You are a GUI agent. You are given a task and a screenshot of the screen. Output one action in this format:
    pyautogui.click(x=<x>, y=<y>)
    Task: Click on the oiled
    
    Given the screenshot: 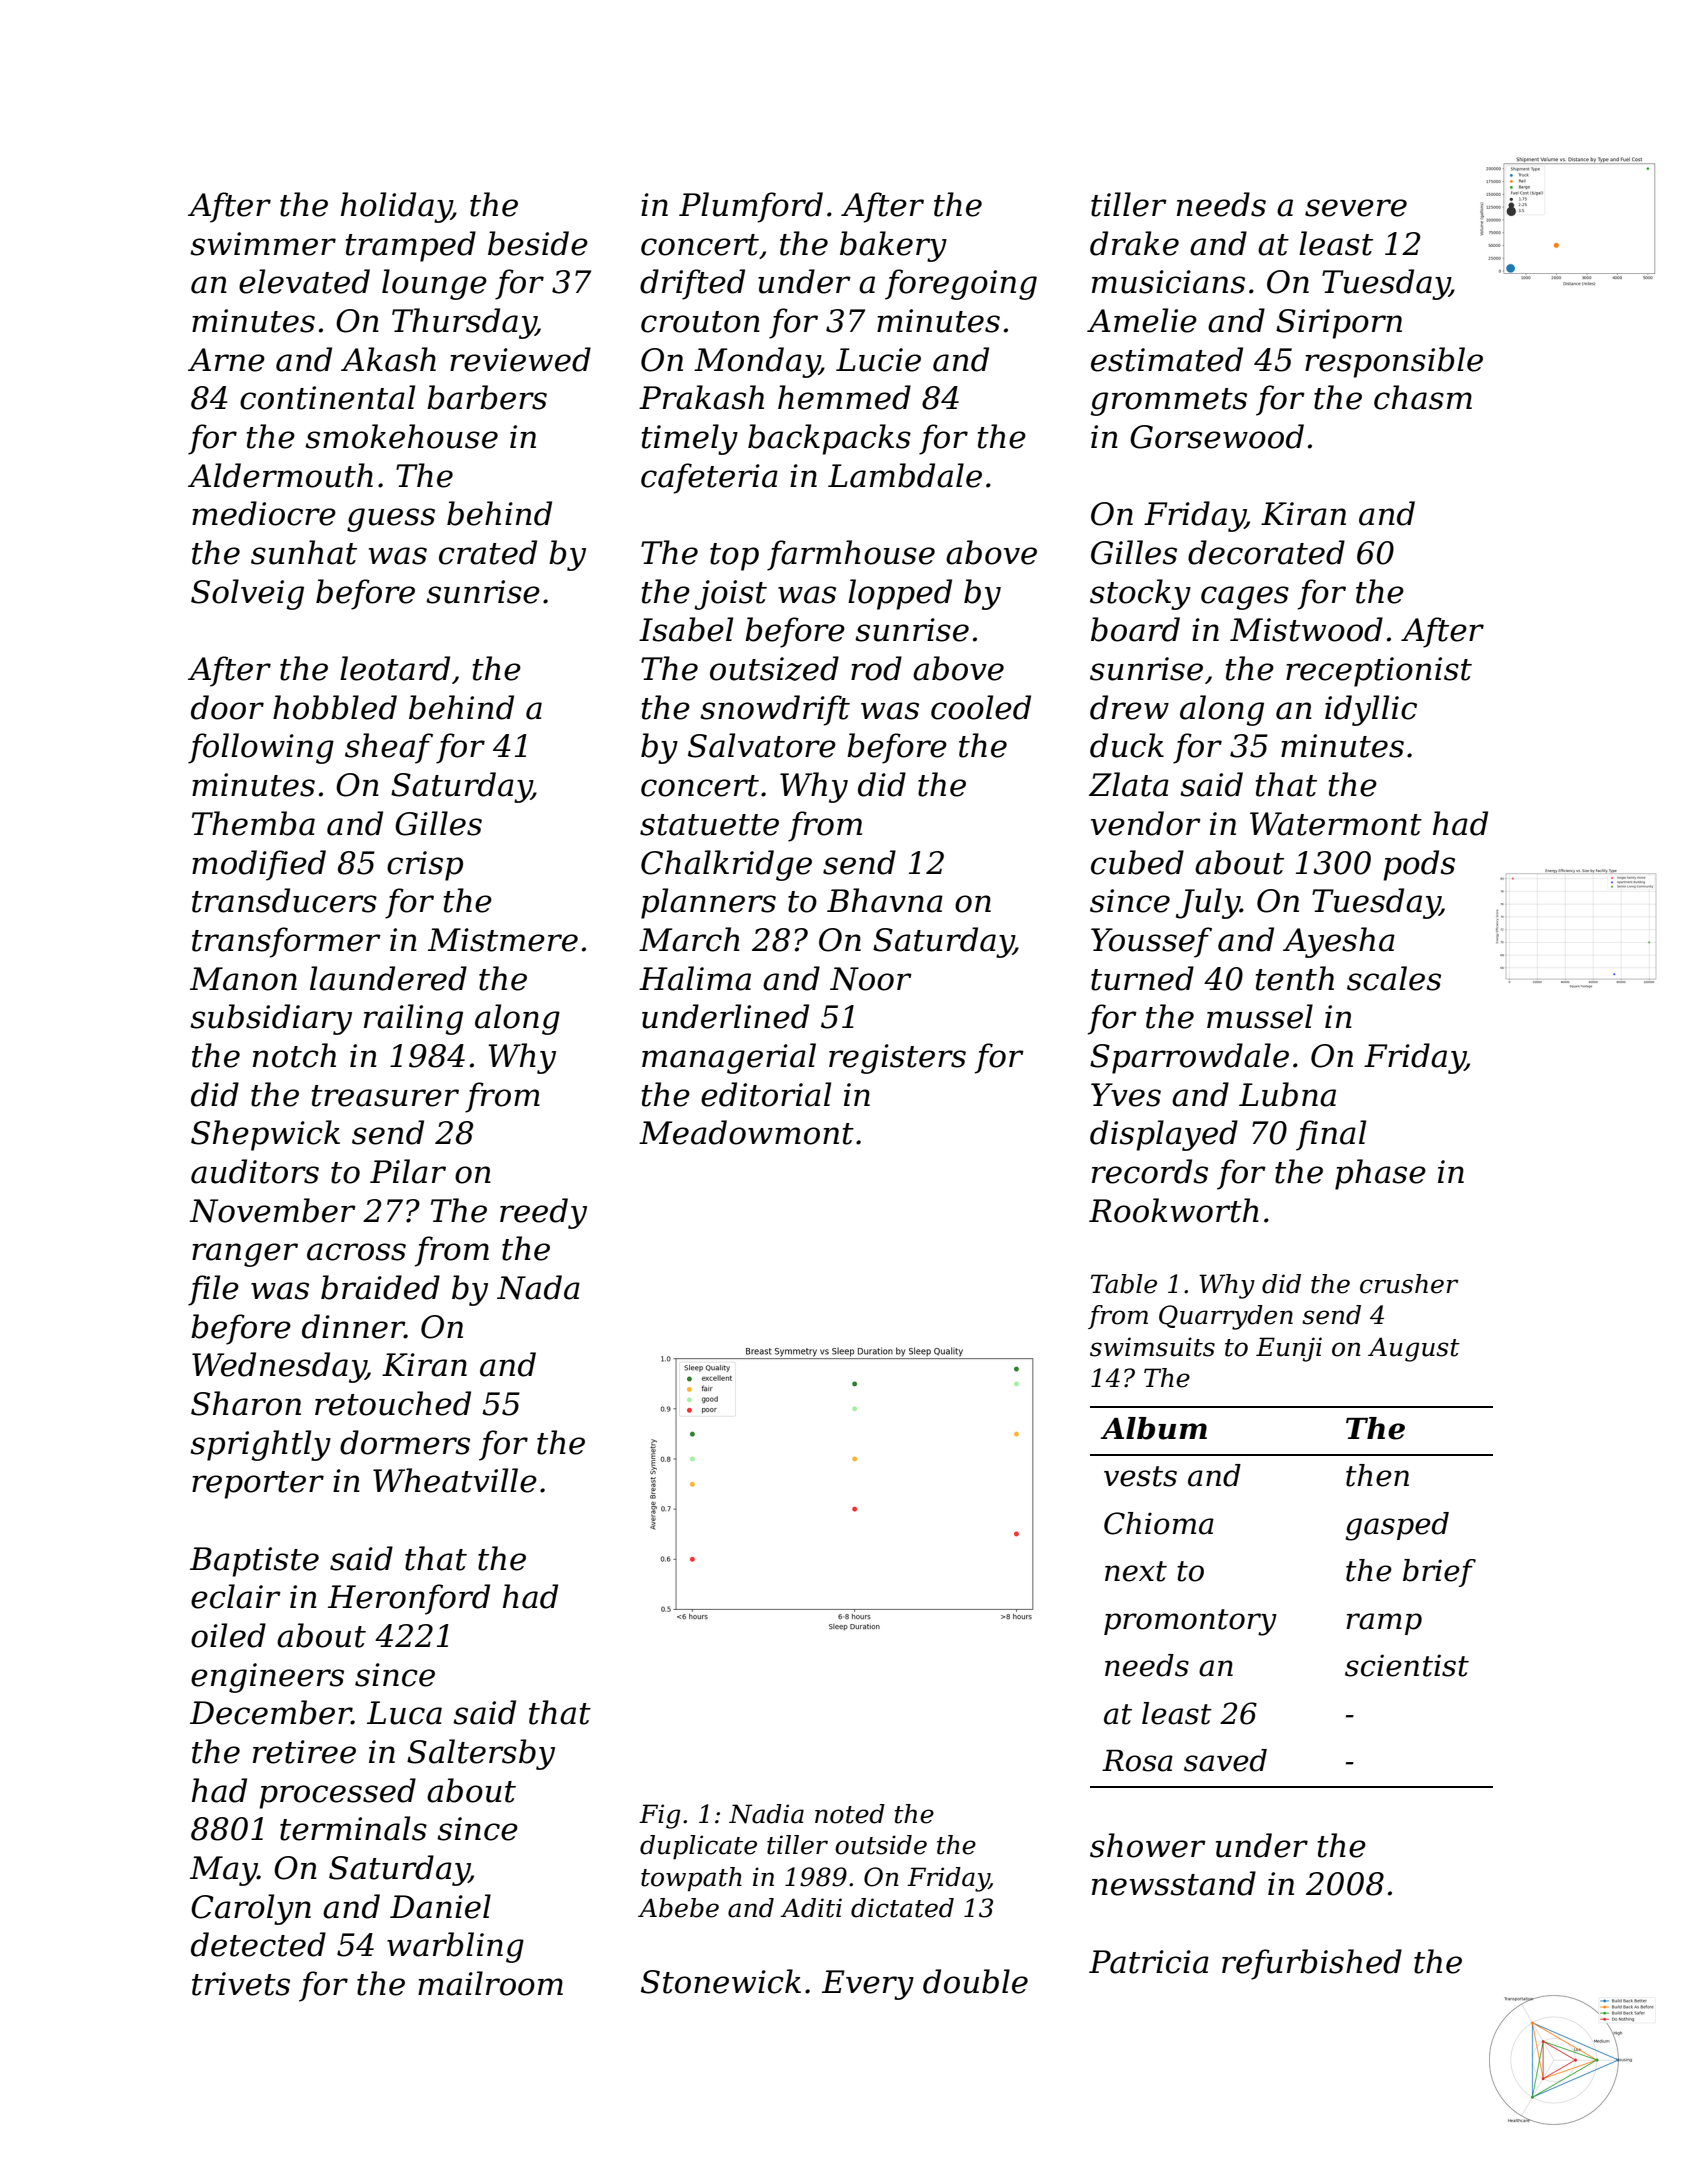 What is the action you would take?
    pyautogui.click(x=228, y=1635)
